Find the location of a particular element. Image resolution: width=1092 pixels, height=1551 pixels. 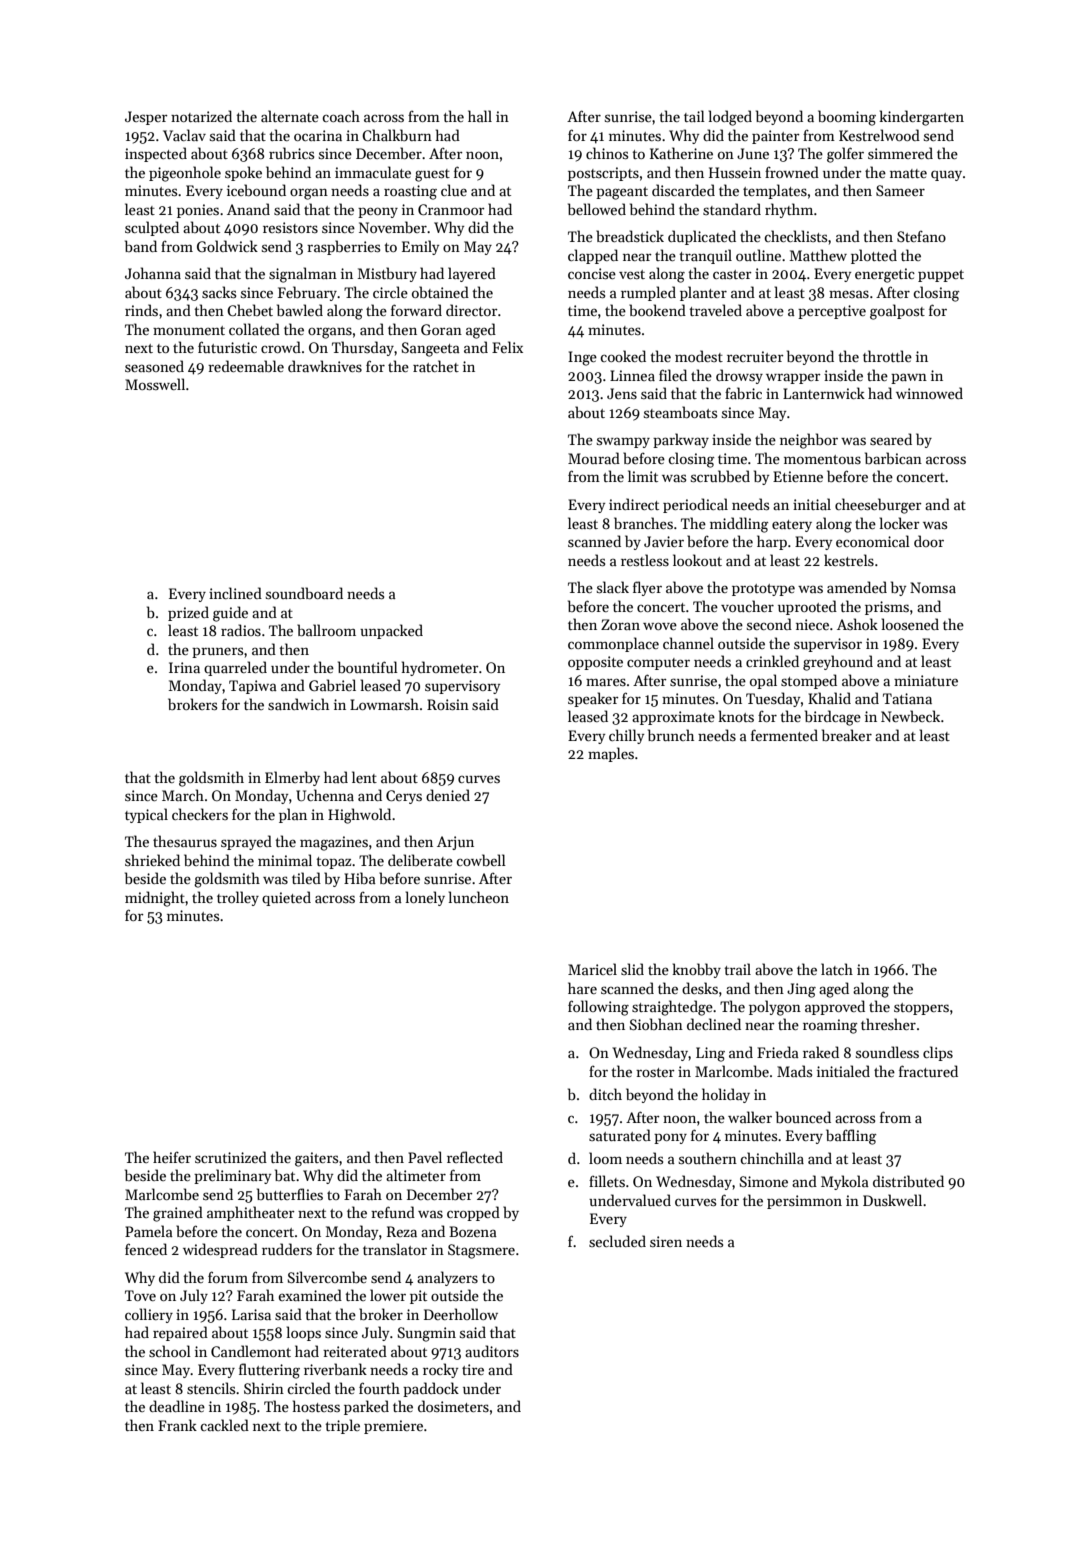

breaker is located at coordinates (847, 735).
